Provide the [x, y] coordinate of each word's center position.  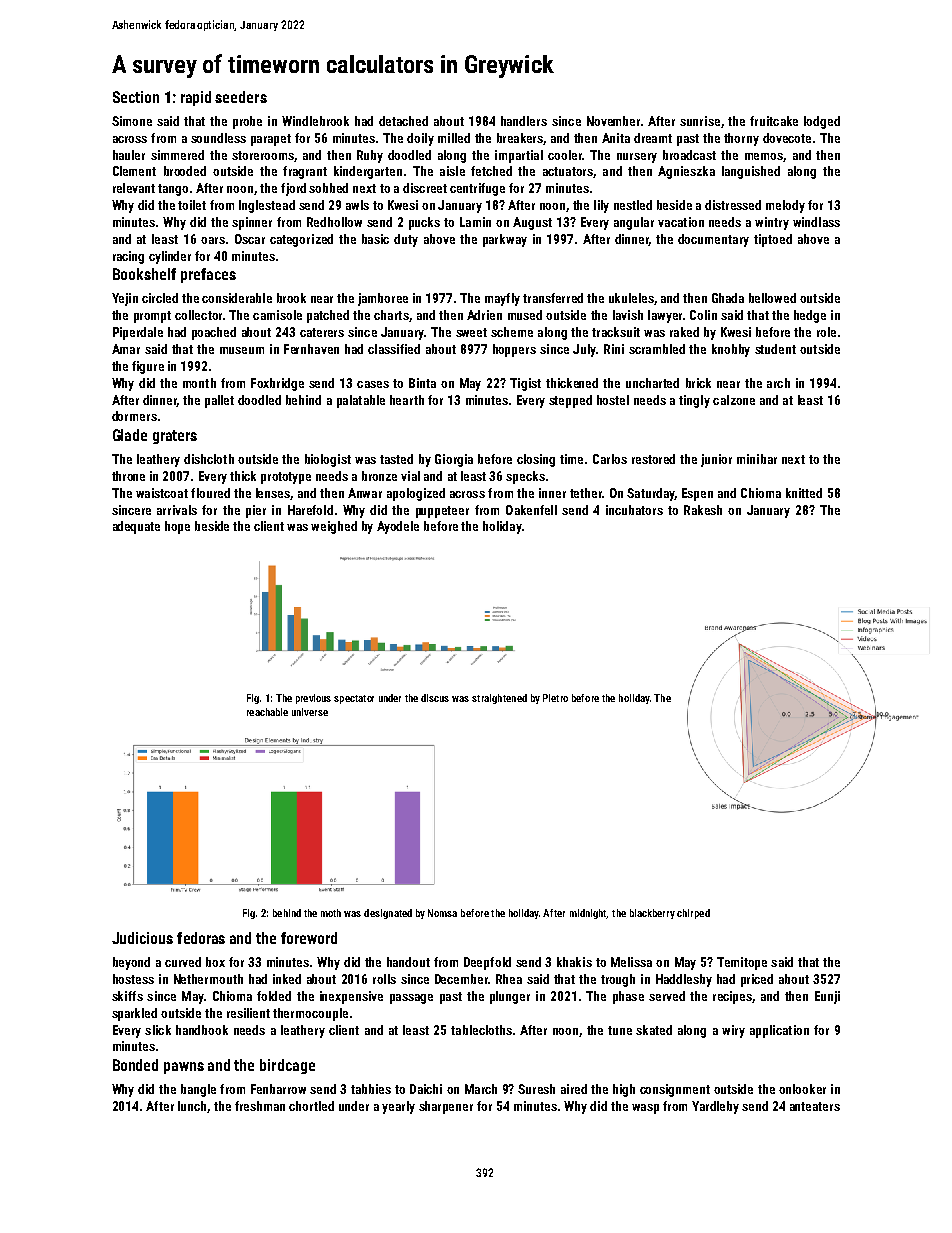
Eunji [827, 997]
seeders [241, 97]
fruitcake [774, 121]
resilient [248, 1013]
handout [408, 962]
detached [403, 121]
